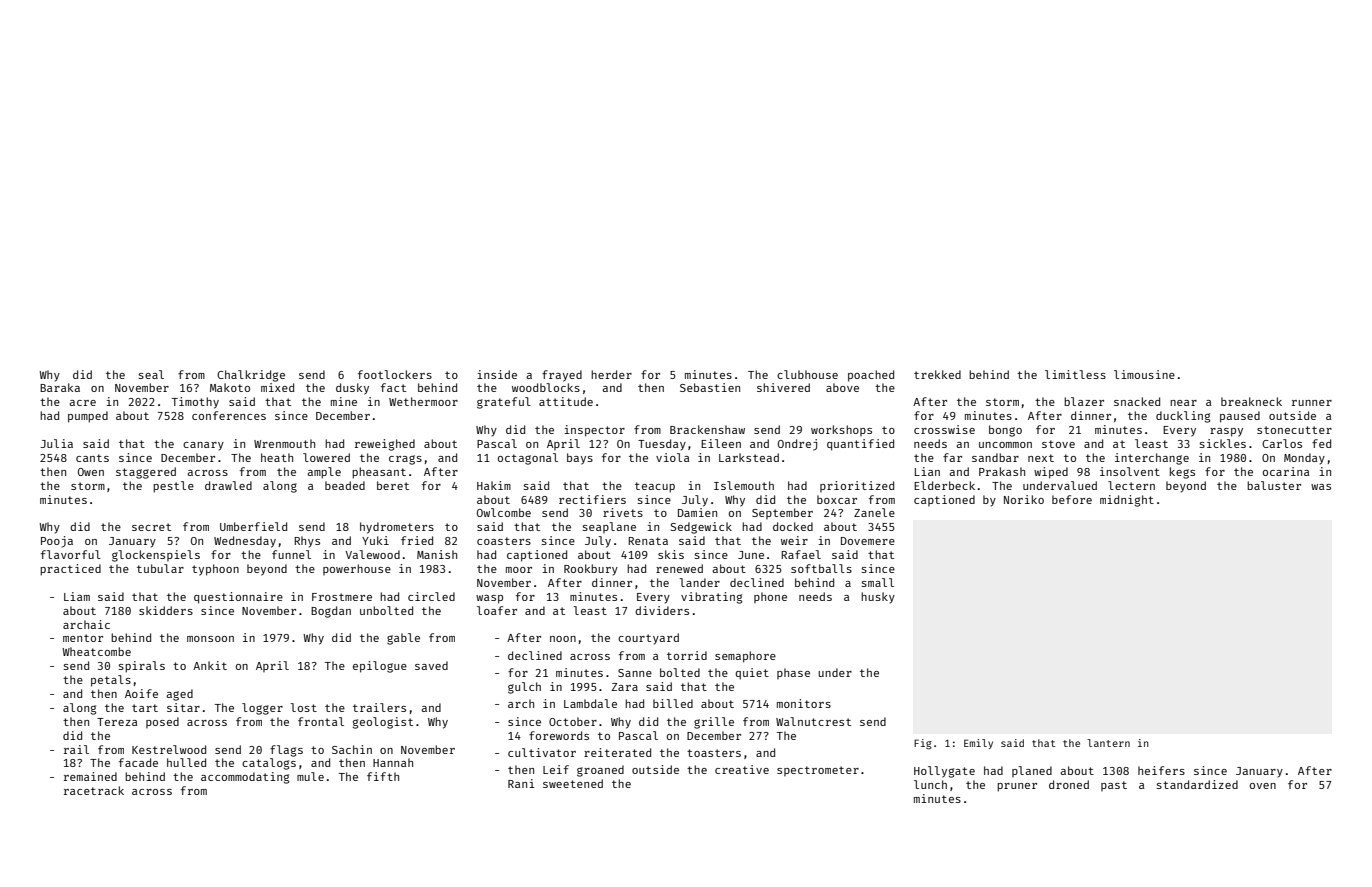 This screenshot has width=1372, height=887. Describe the element at coordinates (1144, 374) in the screenshot. I see `limousine` at that location.
